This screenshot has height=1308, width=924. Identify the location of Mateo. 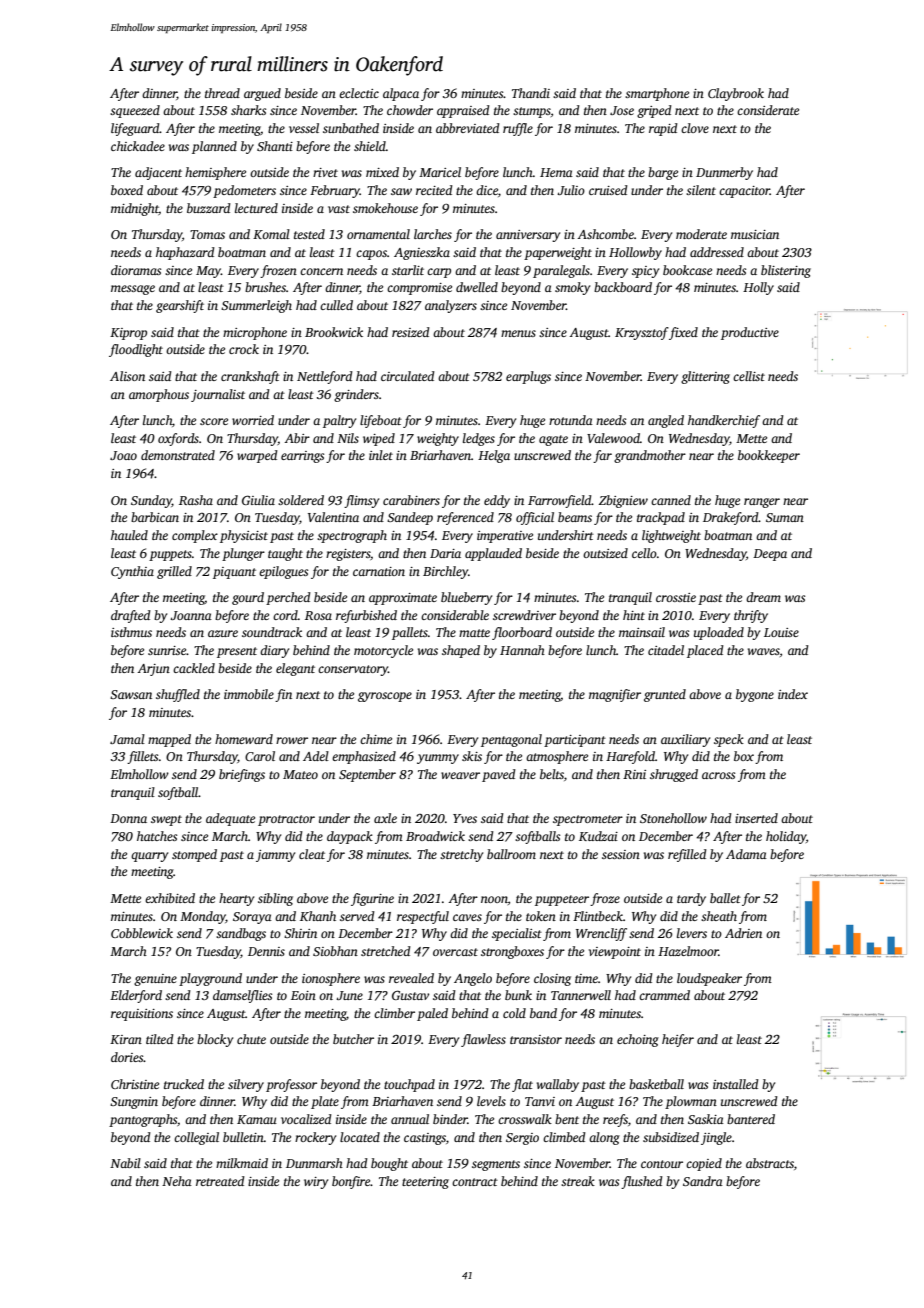
(300, 774).
